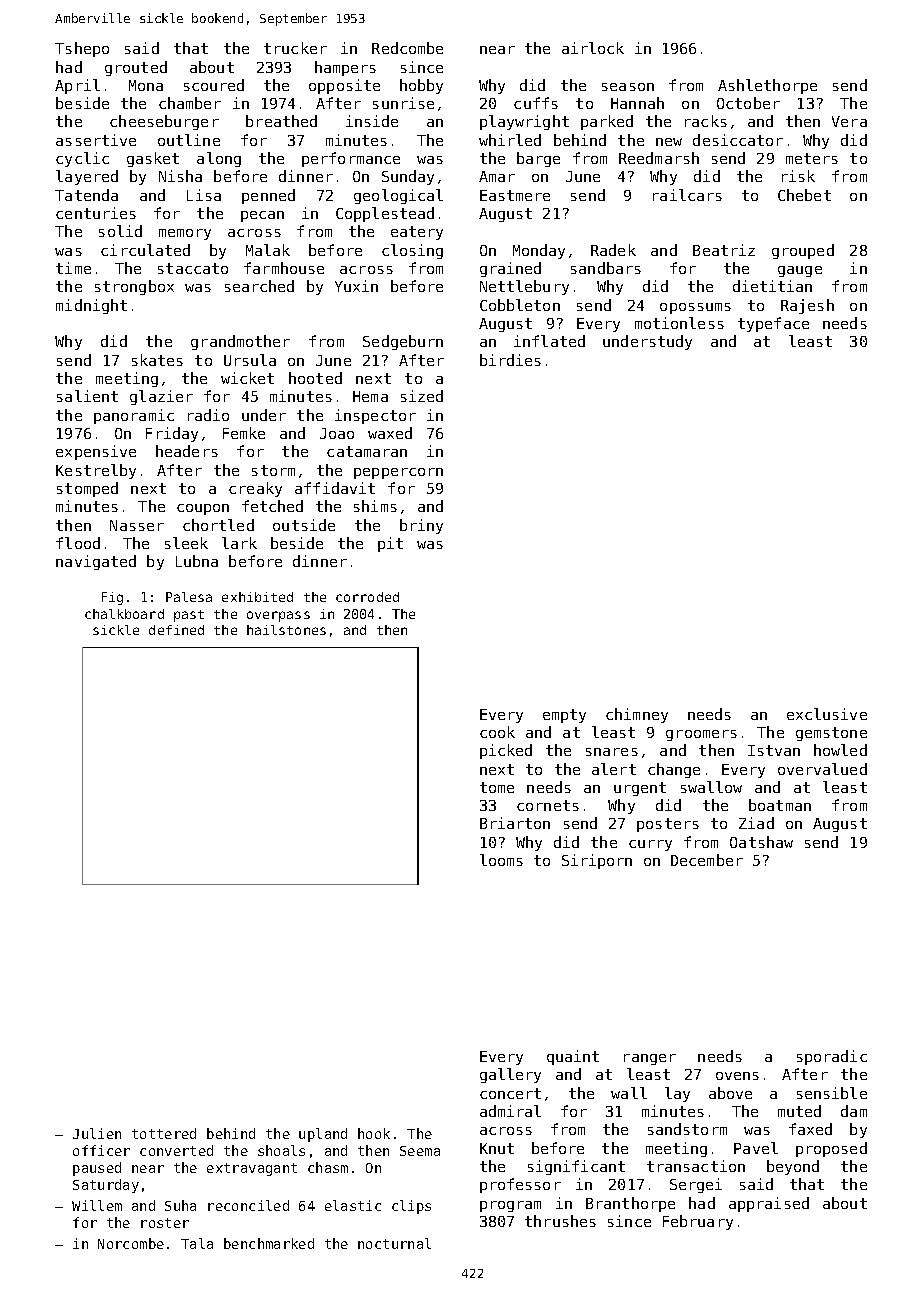 The width and height of the page is (924, 1308). What do you see at coordinates (793, 1167) in the page?
I see `beyond` at bounding box center [793, 1167].
